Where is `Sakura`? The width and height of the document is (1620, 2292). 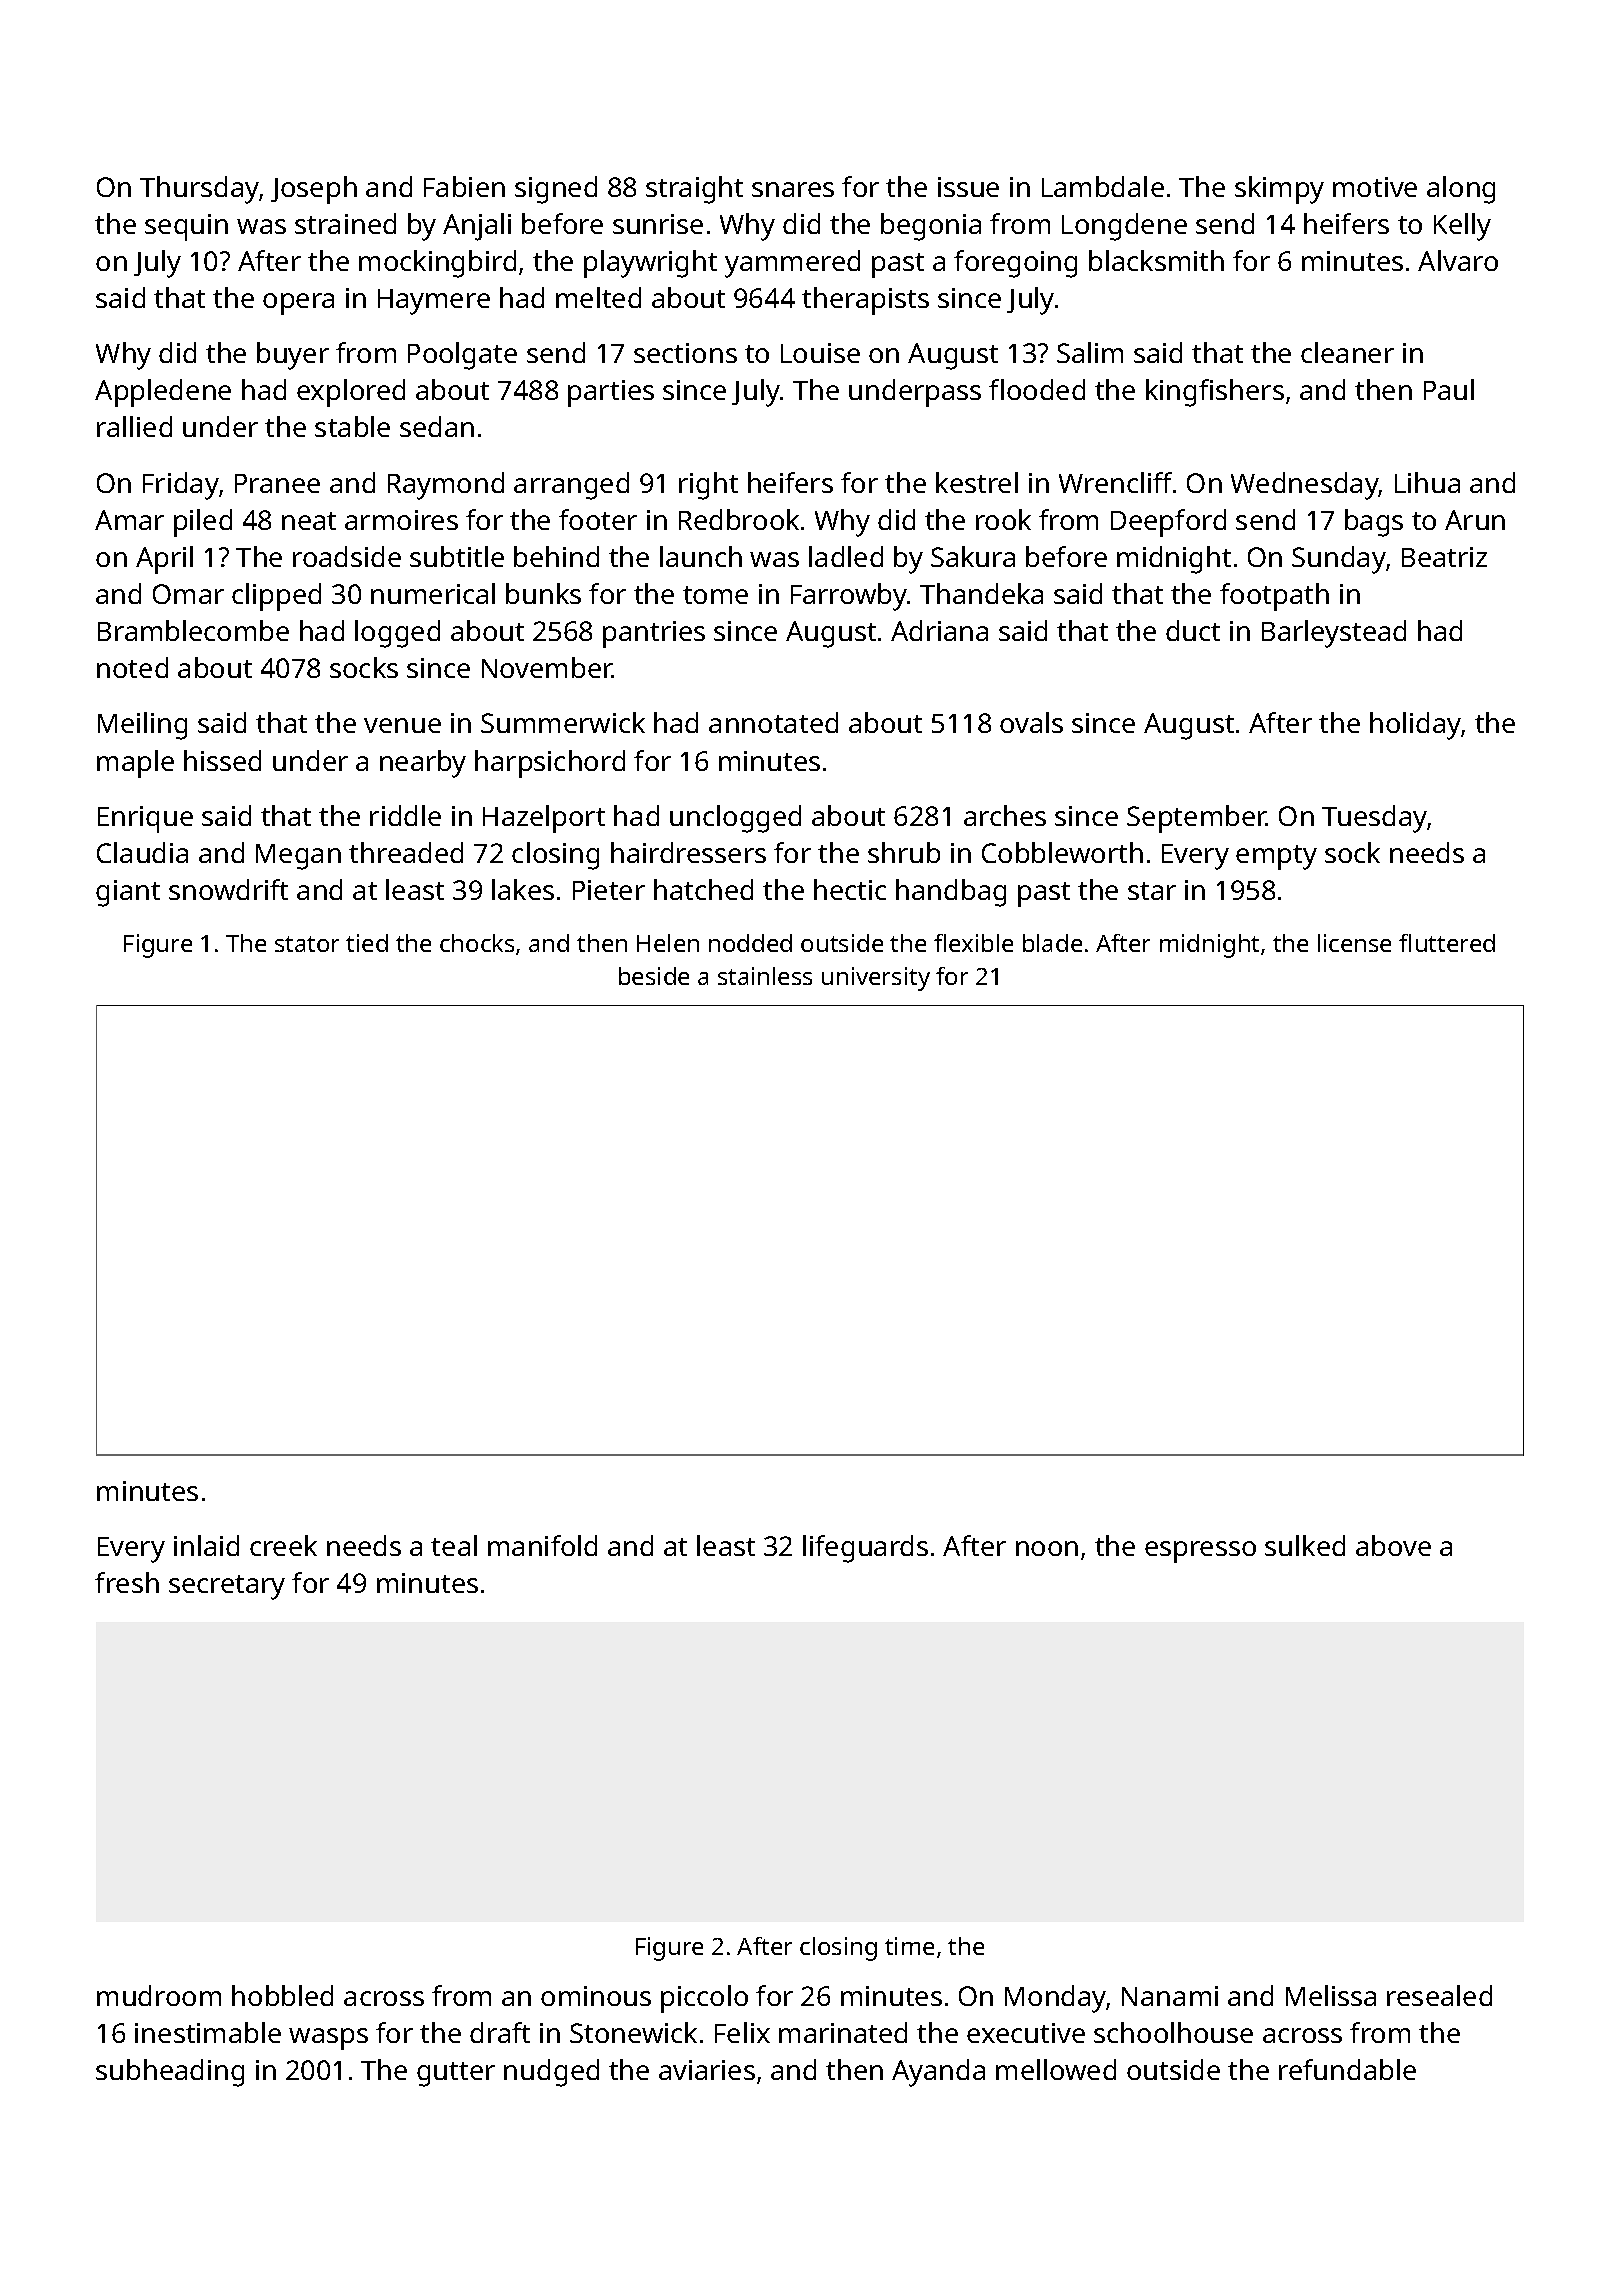
Sakura is located at coordinates (973, 556).
